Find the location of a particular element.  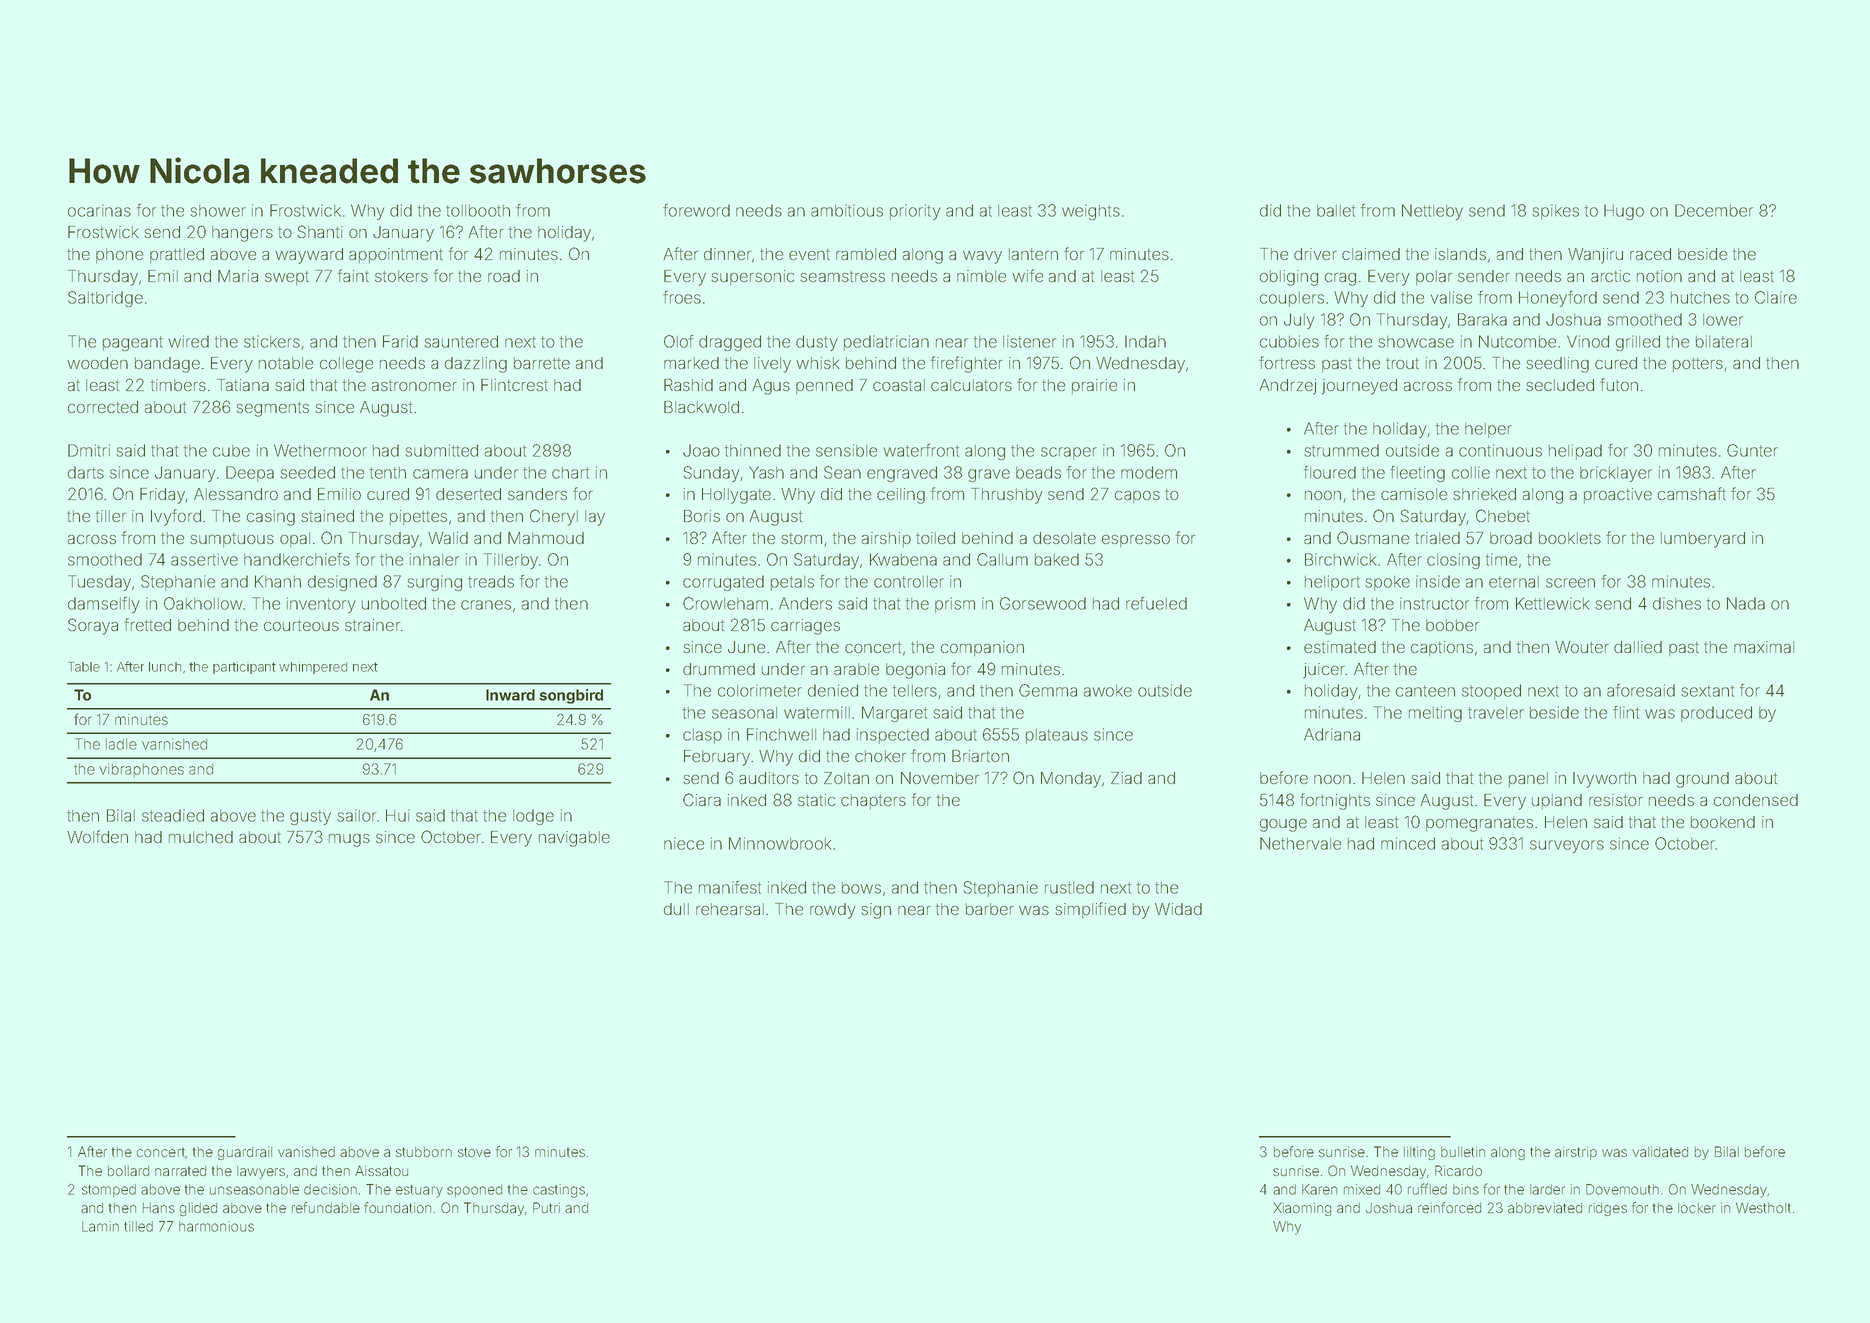

surveyors is located at coordinates (1567, 846).
